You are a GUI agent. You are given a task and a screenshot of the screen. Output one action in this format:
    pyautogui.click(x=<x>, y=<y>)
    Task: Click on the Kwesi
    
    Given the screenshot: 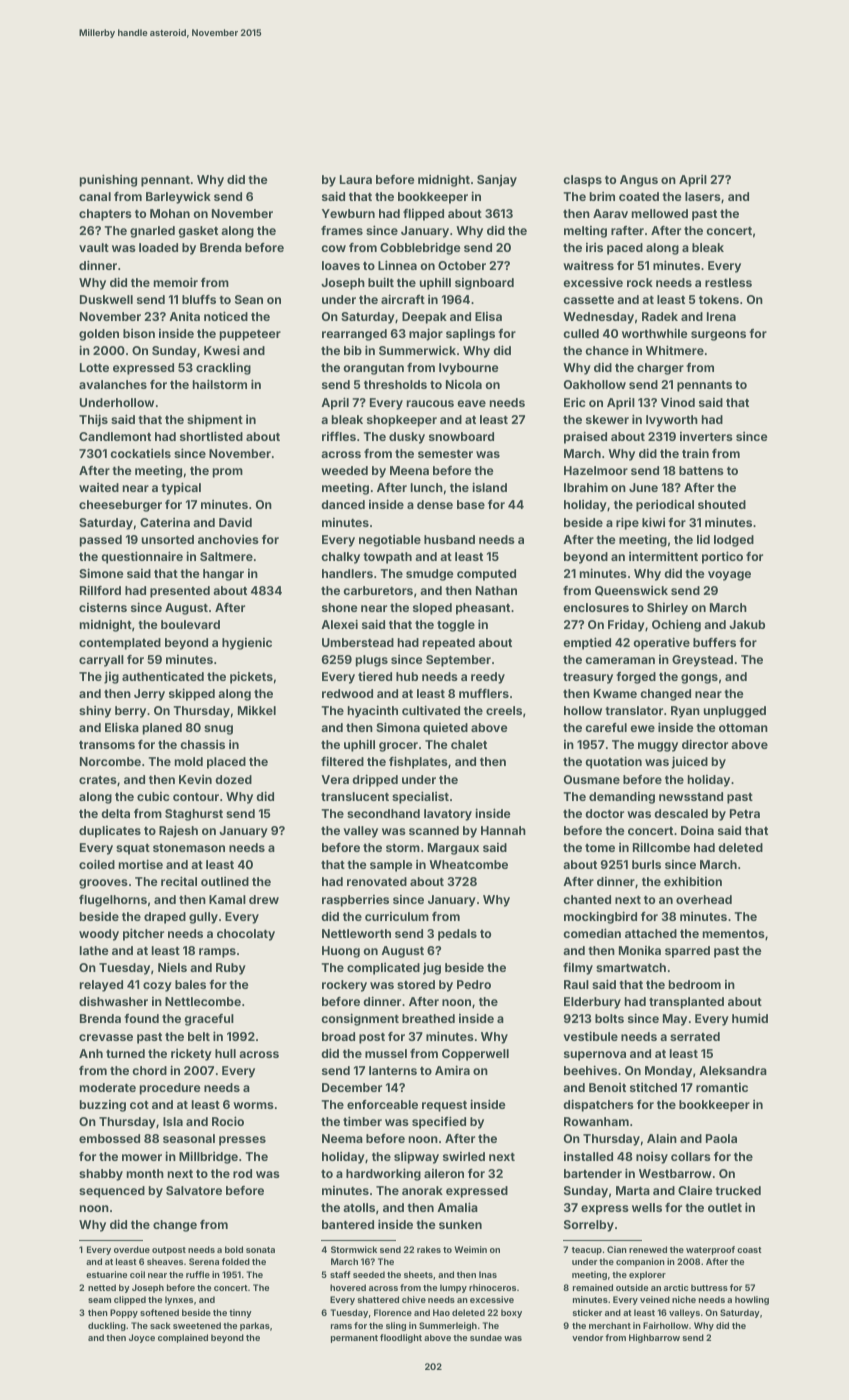 What is the action you would take?
    pyautogui.click(x=222, y=350)
